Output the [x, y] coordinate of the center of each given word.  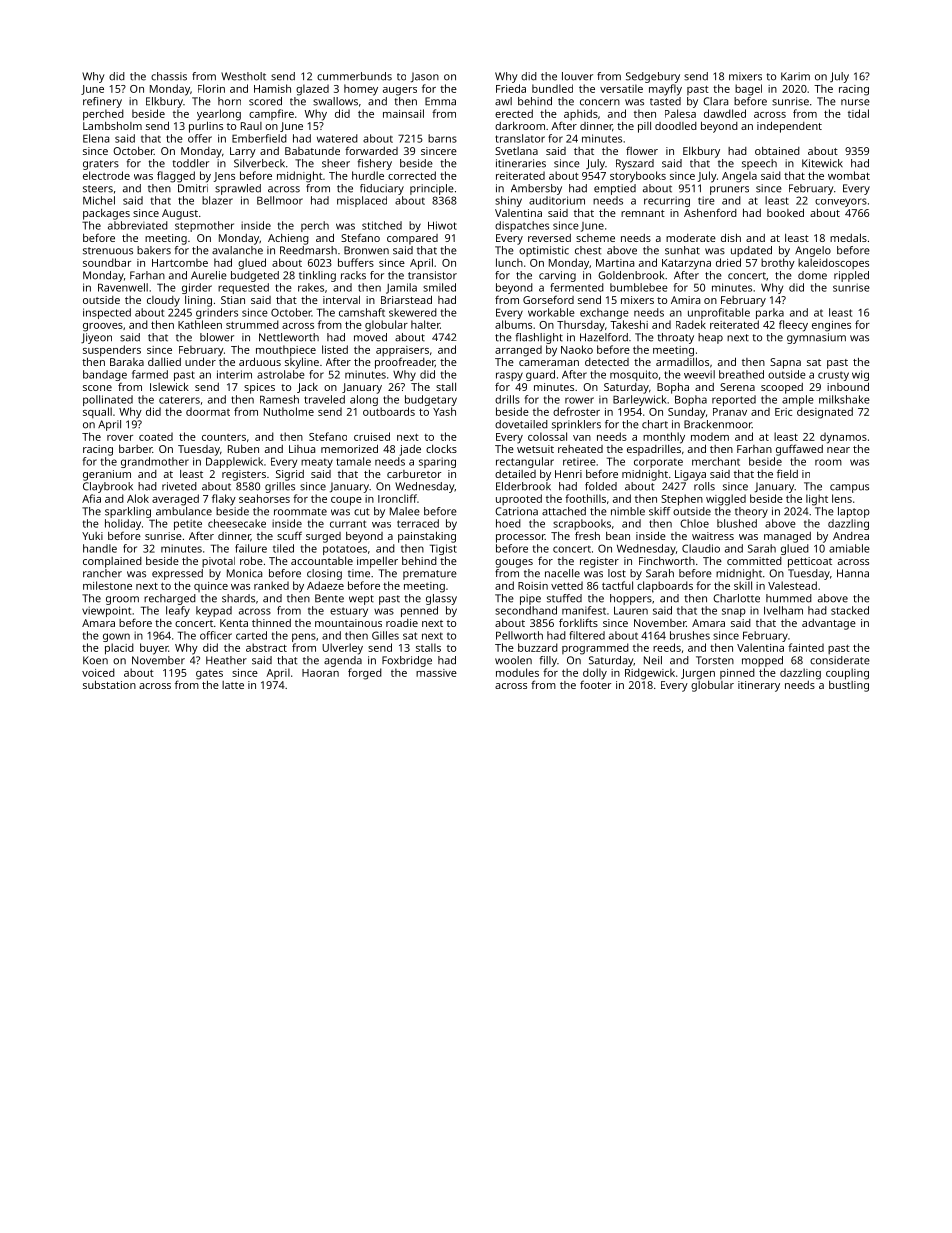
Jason [425, 77]
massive [436, 673]
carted [251, 635]
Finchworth [667, 561]
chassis [169, 76]
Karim [795, 76]
